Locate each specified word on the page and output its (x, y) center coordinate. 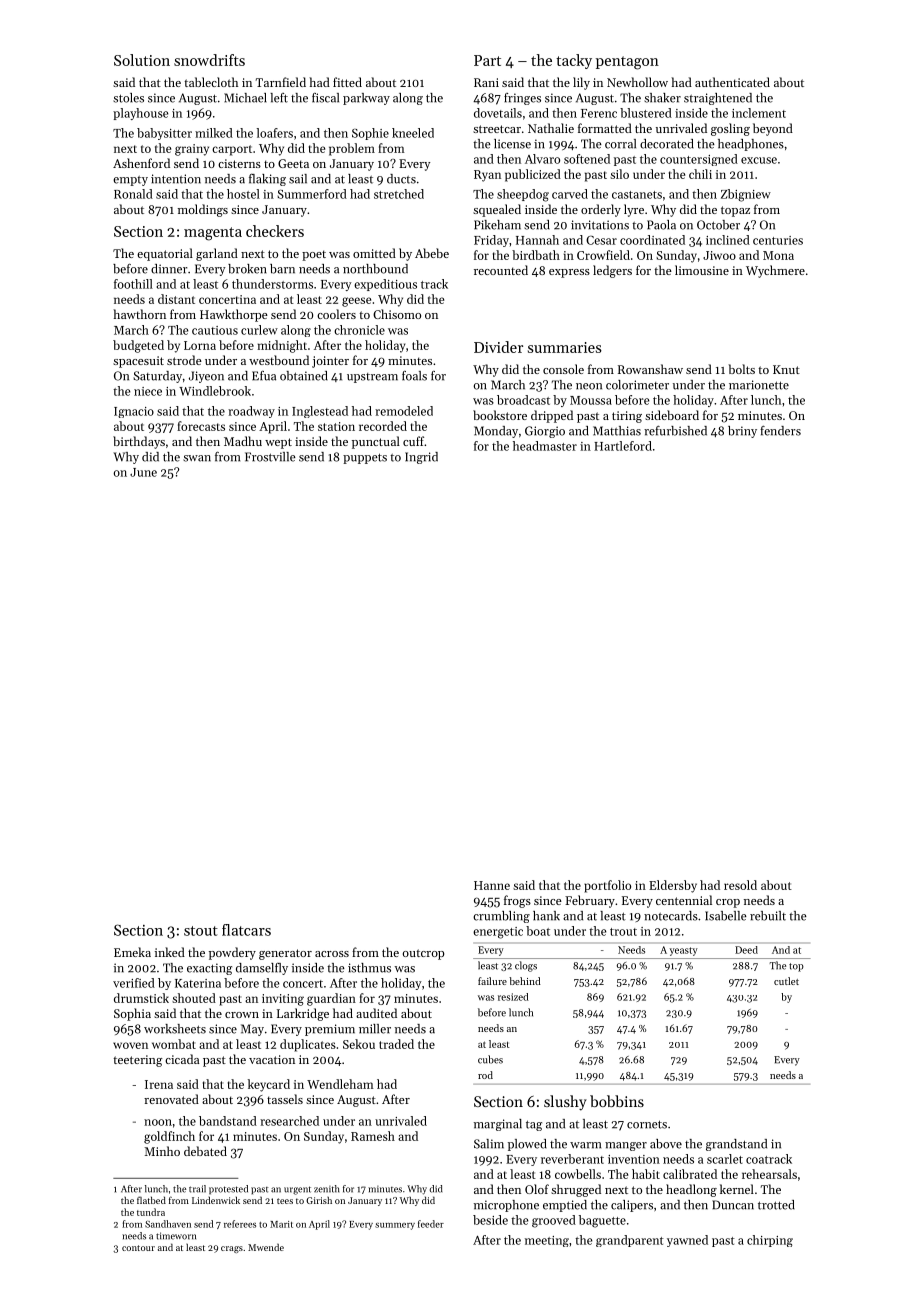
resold (740, 885)
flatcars (246, 930)
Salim (489, 1144)
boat (538, 931)
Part (487, 60)
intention (176, 179)
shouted (194, 998)
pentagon (627, 63)
